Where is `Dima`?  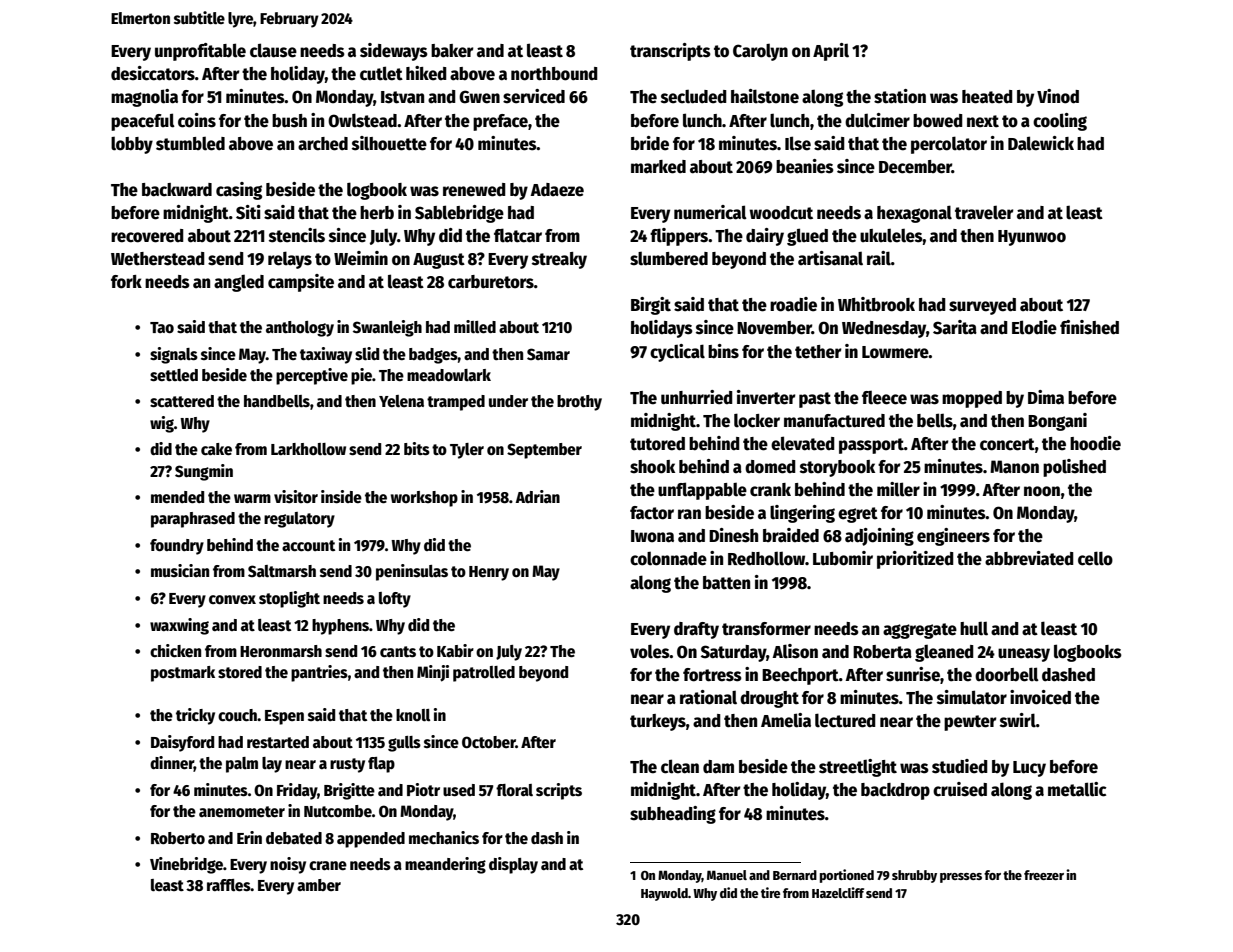
Dima is located at coordinates (1046, 397).
